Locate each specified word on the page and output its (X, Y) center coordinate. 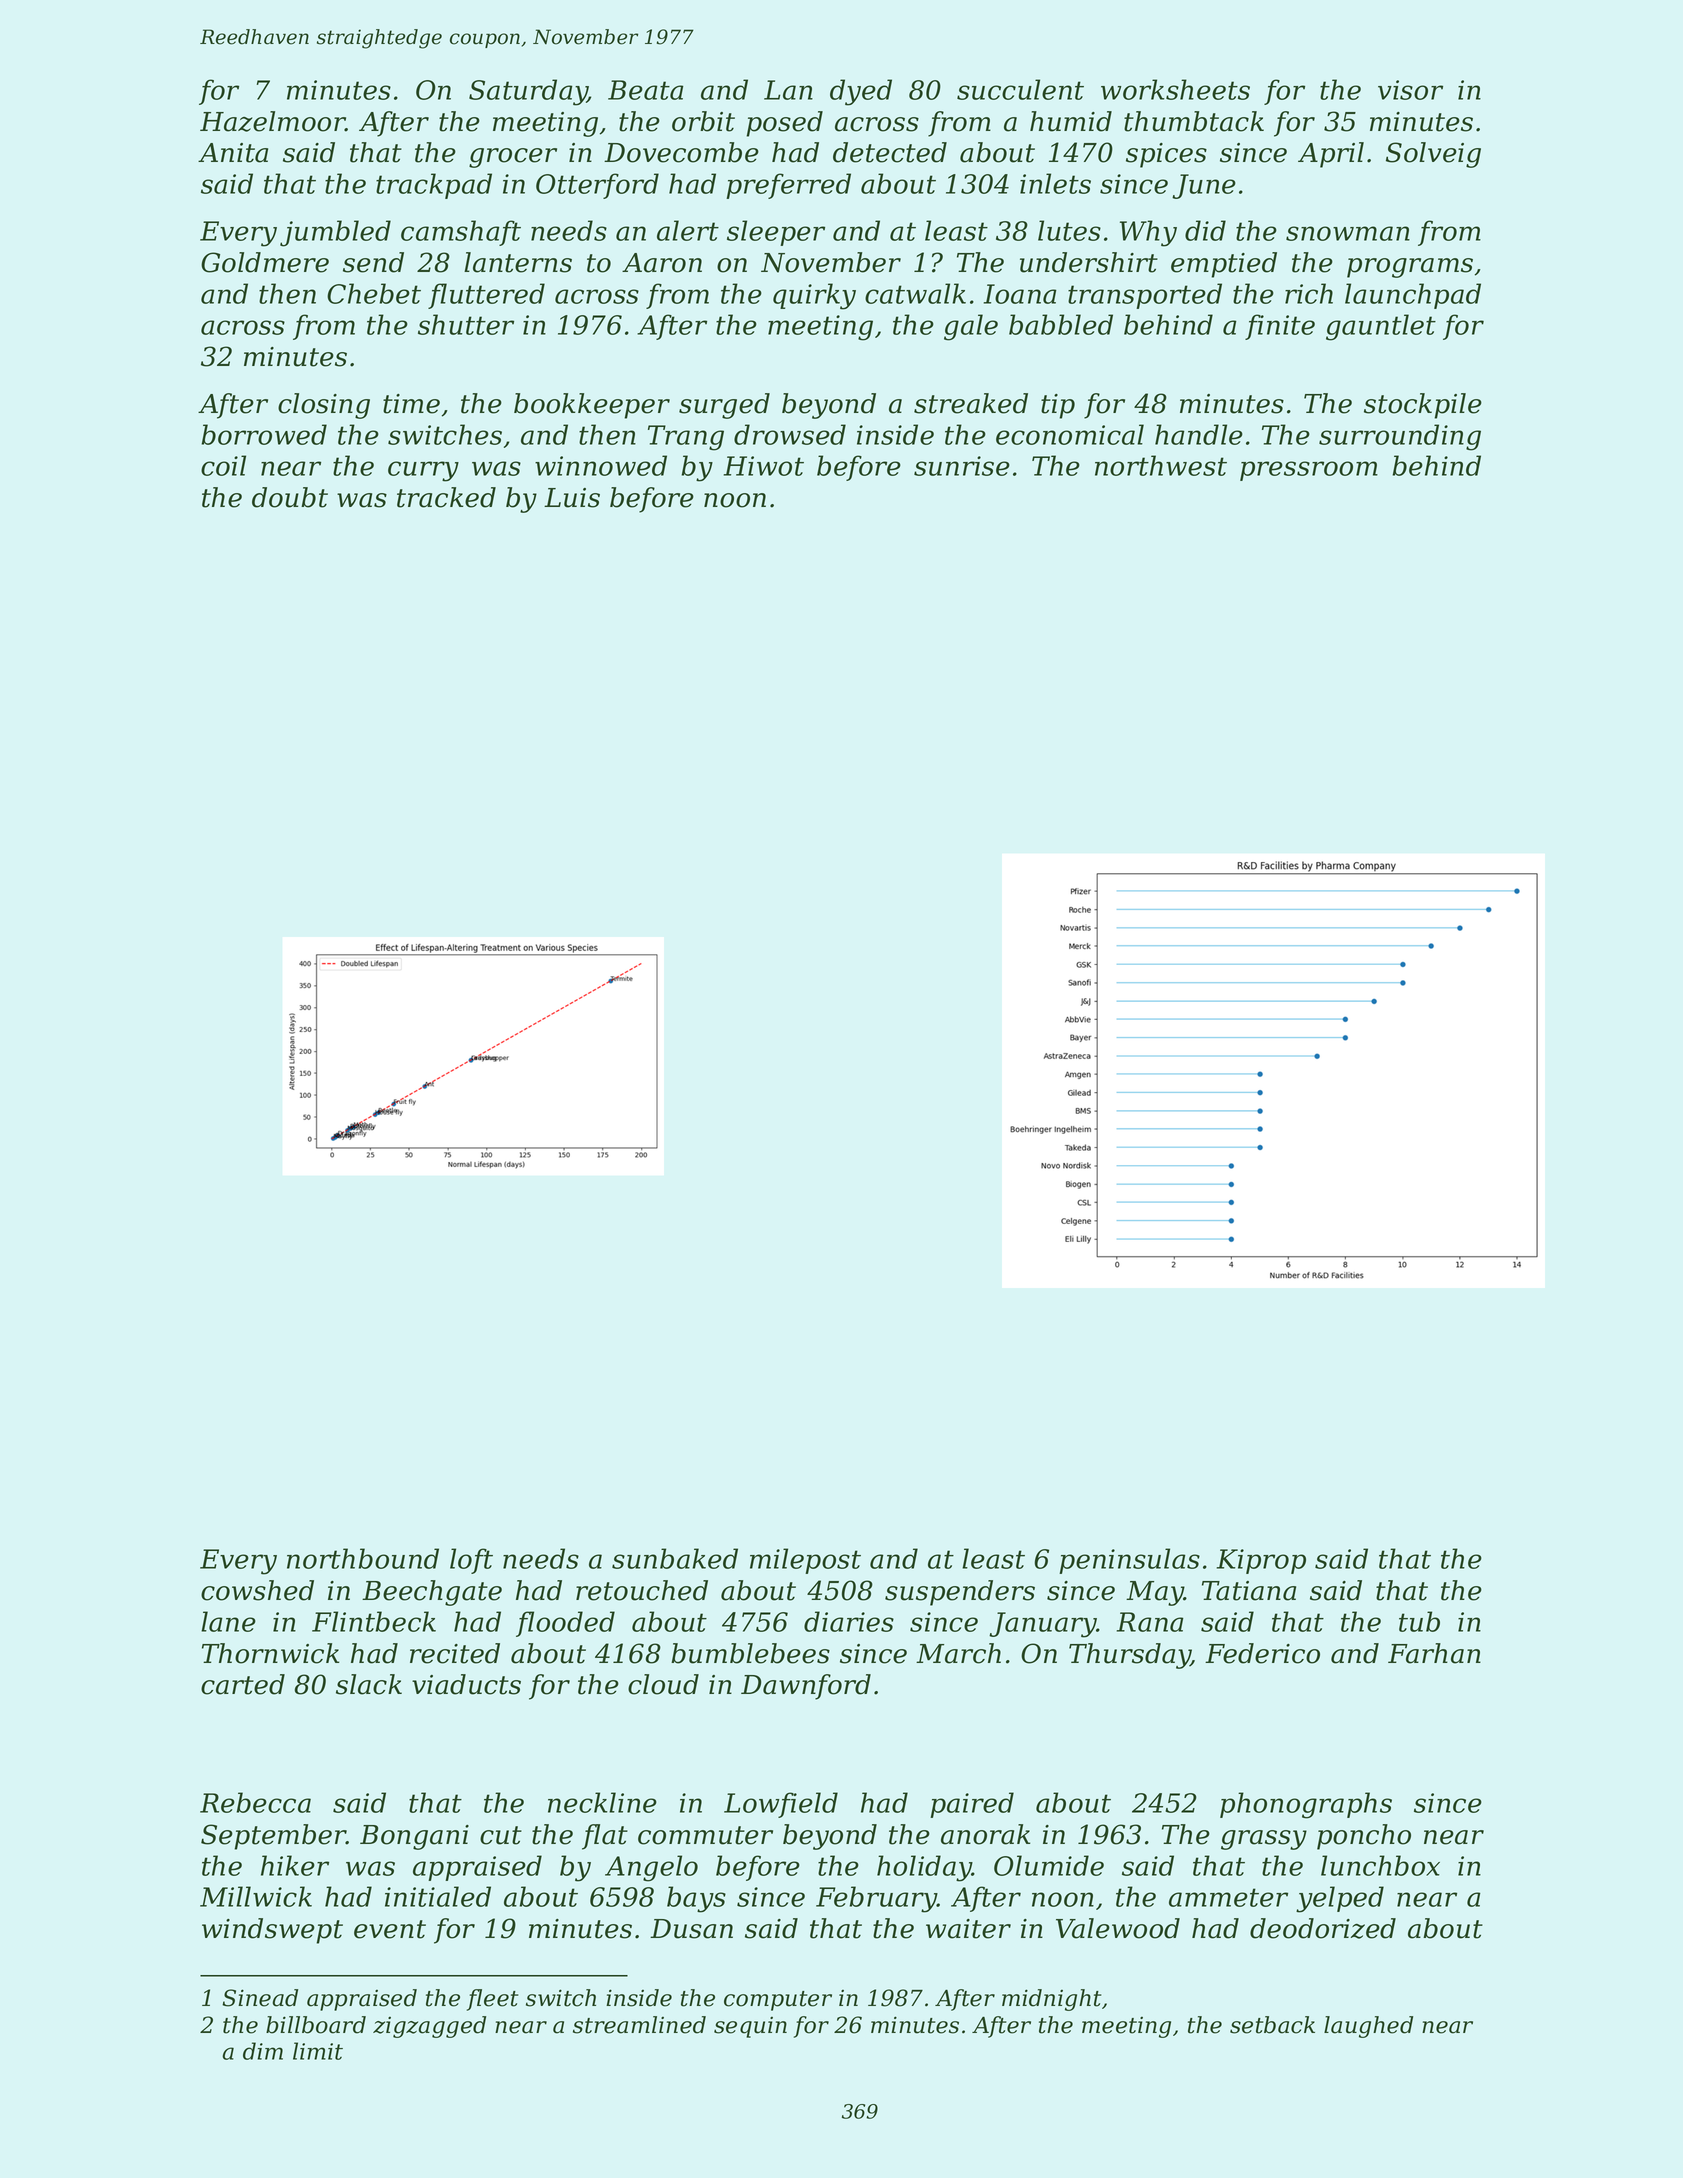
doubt (290, 497)
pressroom (1309, 471)
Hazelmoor (273, 121)
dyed (861, 92)
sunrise (962, 466)
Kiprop (1261, 1561)
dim (263, 2051)
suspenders (960, 1593)
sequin (750, 2027)
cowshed (257, 1590)
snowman (1348, 233)
